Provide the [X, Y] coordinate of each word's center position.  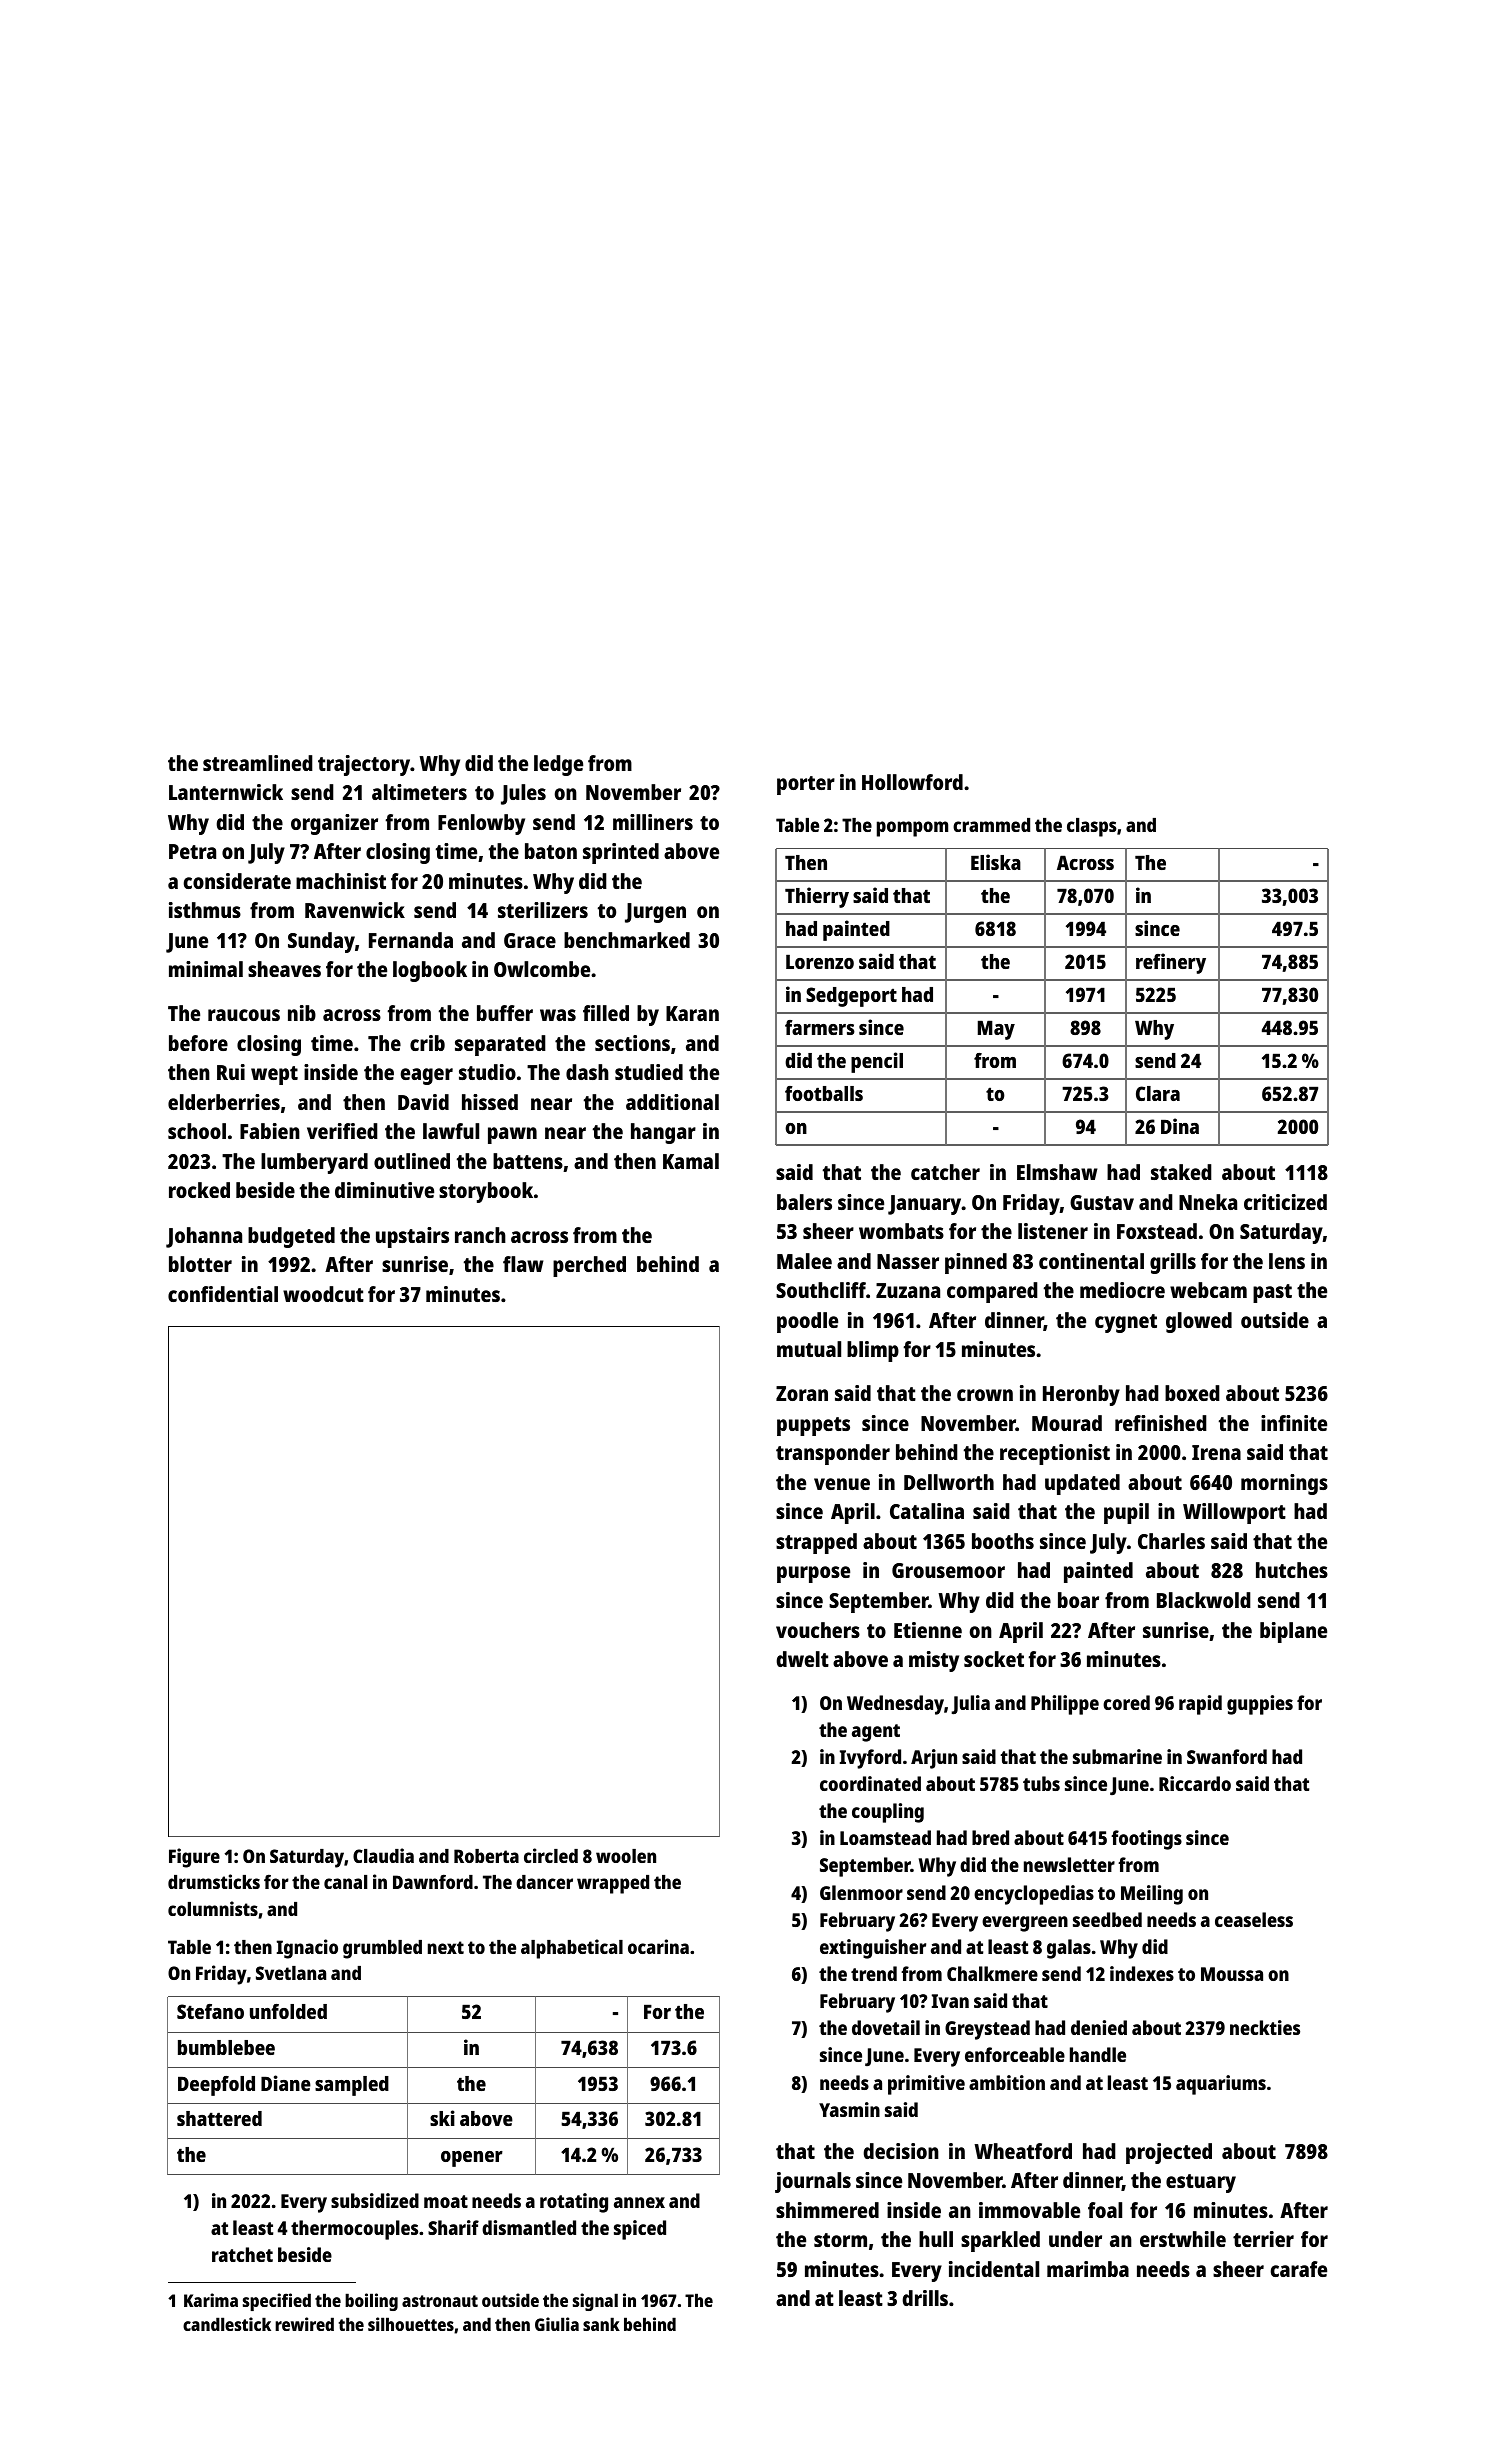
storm [840, 2240]
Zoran [802, 1393]
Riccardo [1195, 1783]
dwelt [802, 1659]
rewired [304, 2324]
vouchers [818, 1630]
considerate [237, 881]
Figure [194, 1858]
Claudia [383, 1855]
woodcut [323, 1294]
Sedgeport [851, 997]
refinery [1171, 963]
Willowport [1234, 1513]
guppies [1260, 1705]
